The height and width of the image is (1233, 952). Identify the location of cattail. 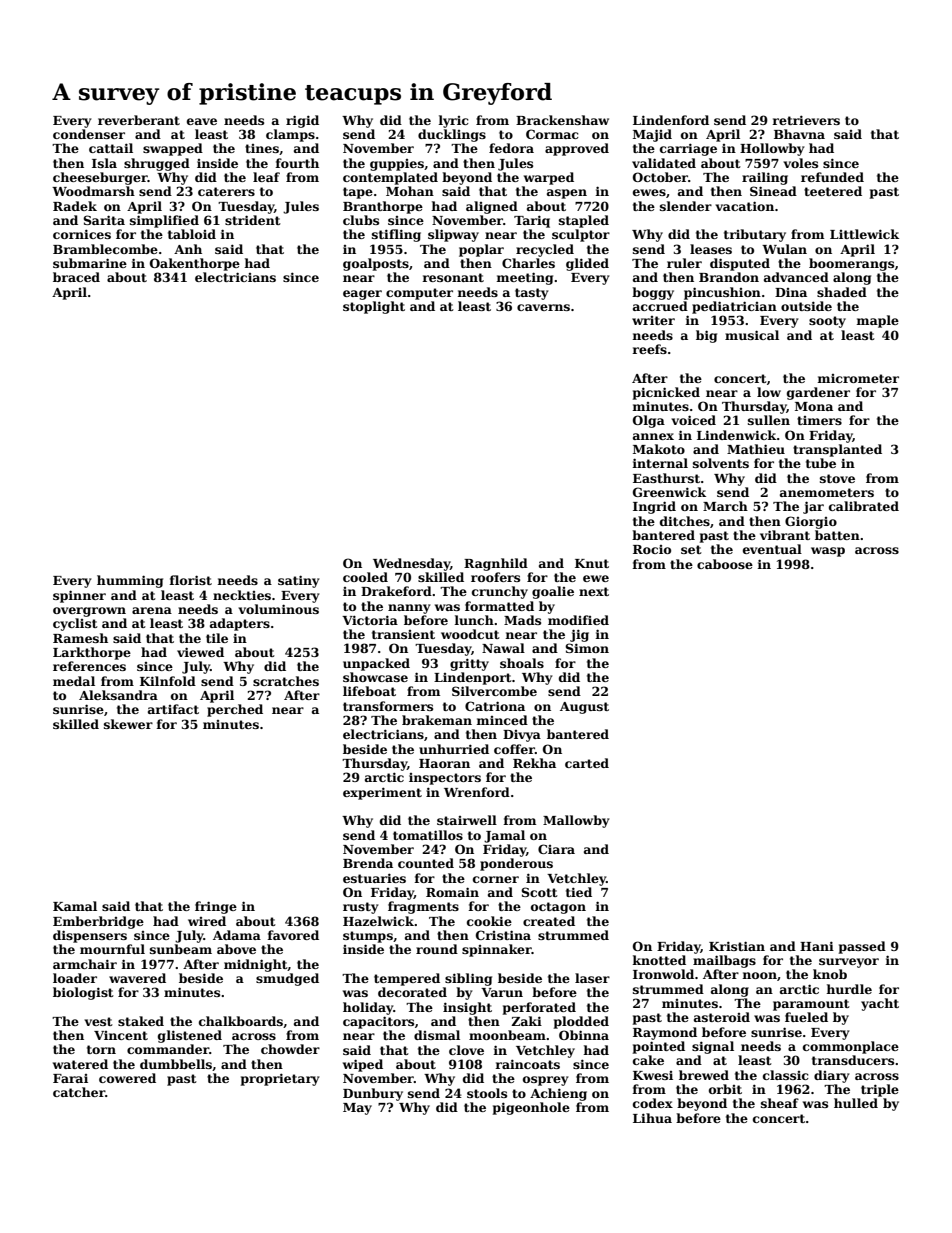
(111, 148).
